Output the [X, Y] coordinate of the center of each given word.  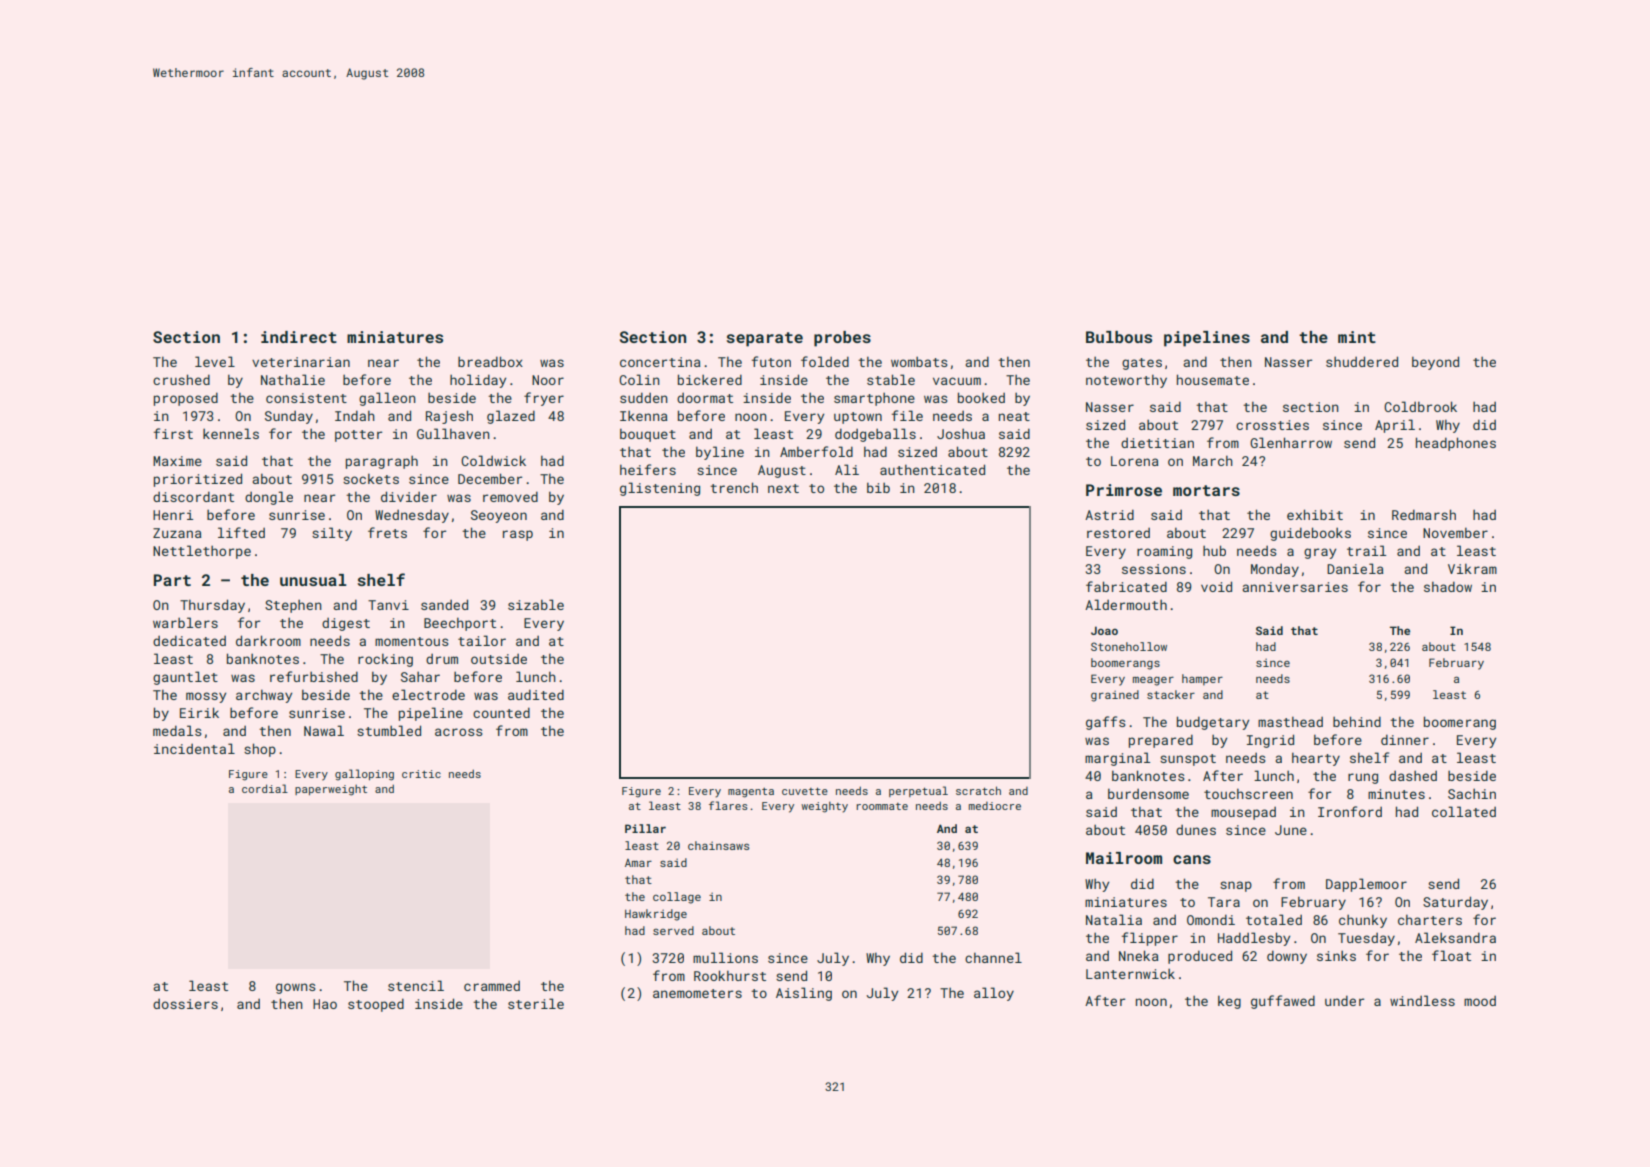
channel [993, 957]
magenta [751, 793]
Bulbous [1119, 337]
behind [1357, 721]
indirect [299, 337]
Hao [325, 1004]
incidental [194, 748]
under [1344, 1001]
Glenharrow [1291, 442]
